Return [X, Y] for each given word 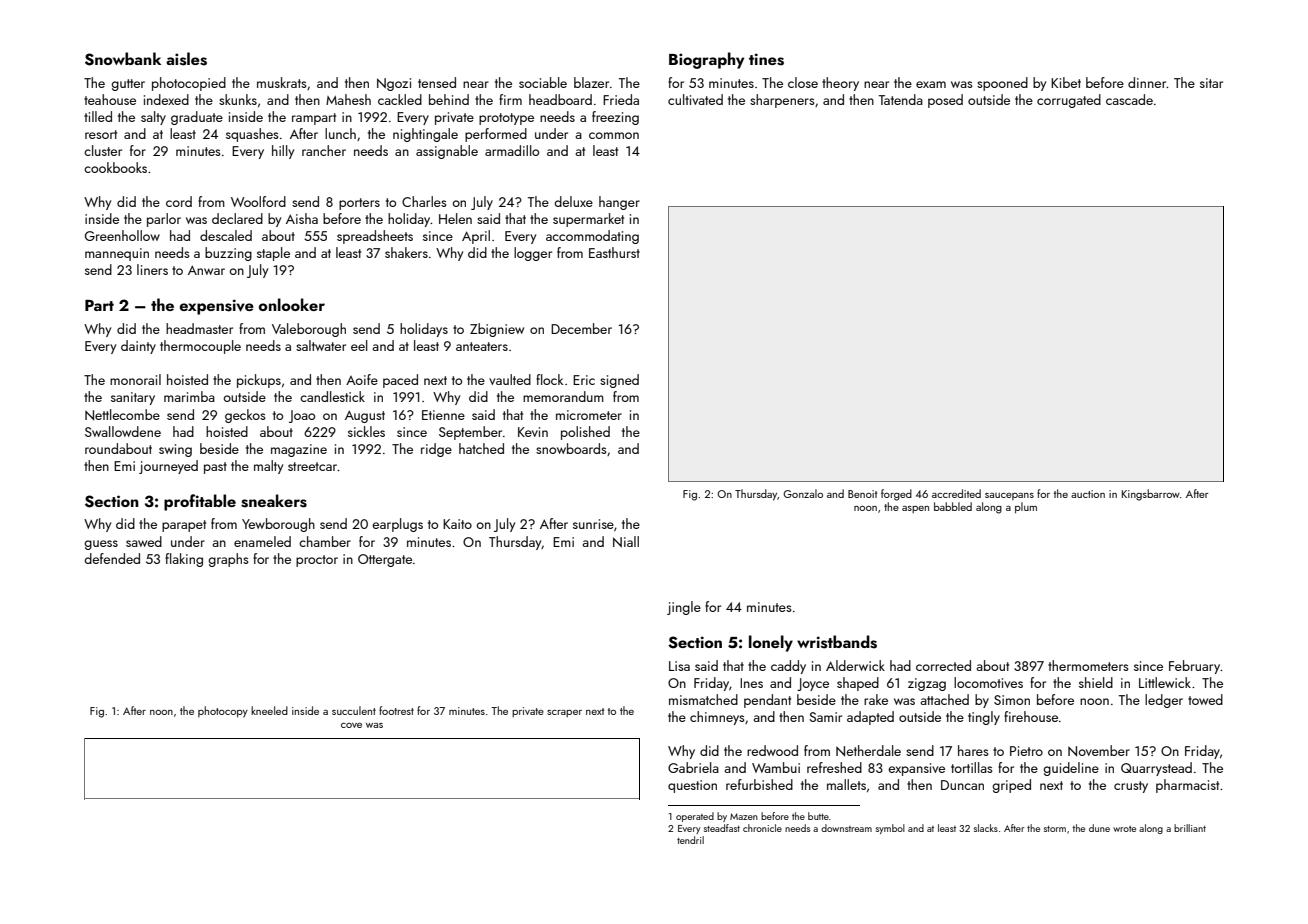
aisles [186, 59]
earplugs [397, 525]
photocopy [223, 712]
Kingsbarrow [1151, 495]
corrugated [1069, 101]
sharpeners [782, 101]
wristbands [837, 642]
